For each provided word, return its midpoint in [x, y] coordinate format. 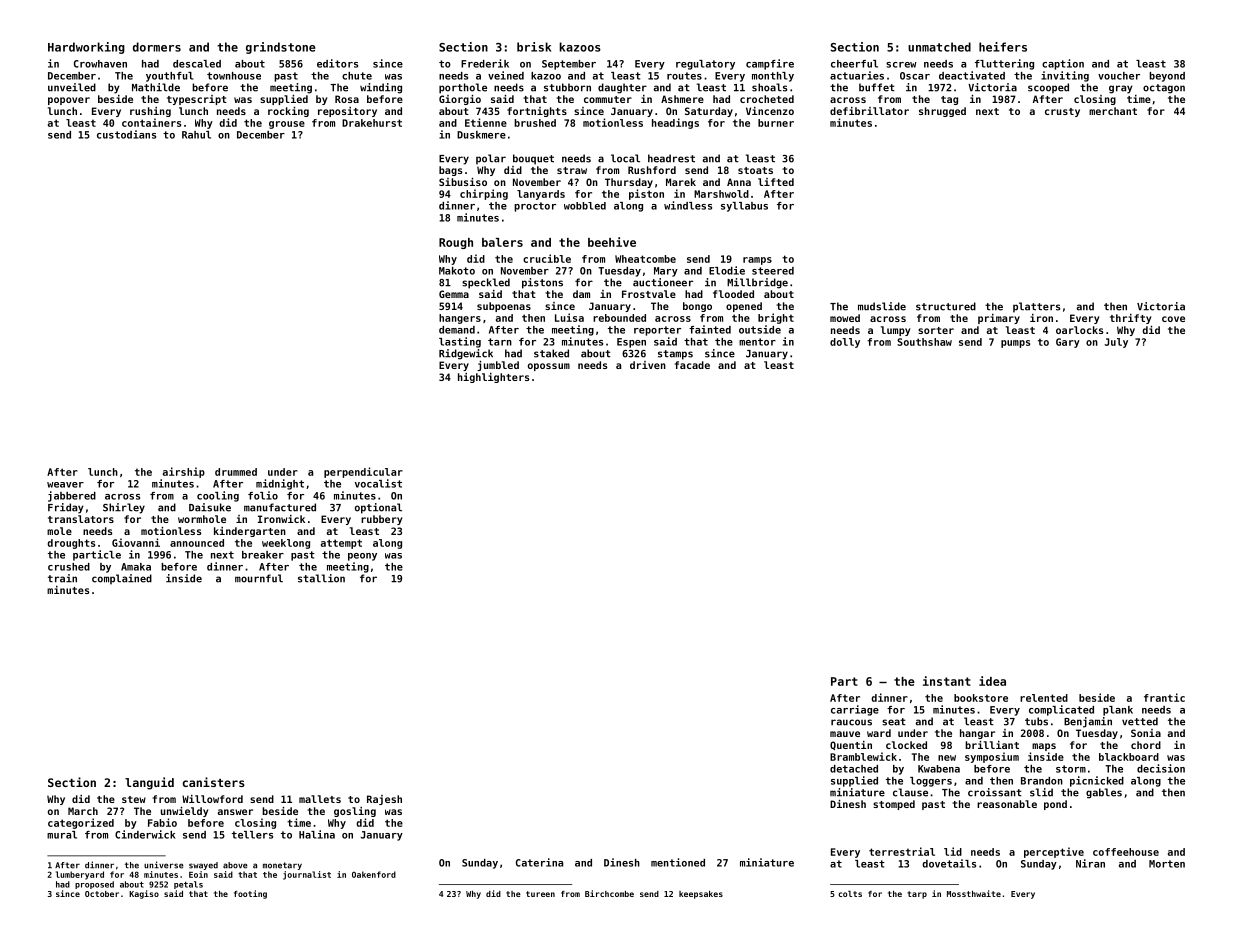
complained [122, 579]
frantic [1164, 697]
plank [1118, 711]
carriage [855, 710]
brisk [534, 47]
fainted [710, 329]
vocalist [378, 483]
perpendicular [363, 472]
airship [184, 472]
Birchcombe [609, 893]
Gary [1068, 343]
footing [250, 894]
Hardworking [86, 48]
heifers [1003, 47]
